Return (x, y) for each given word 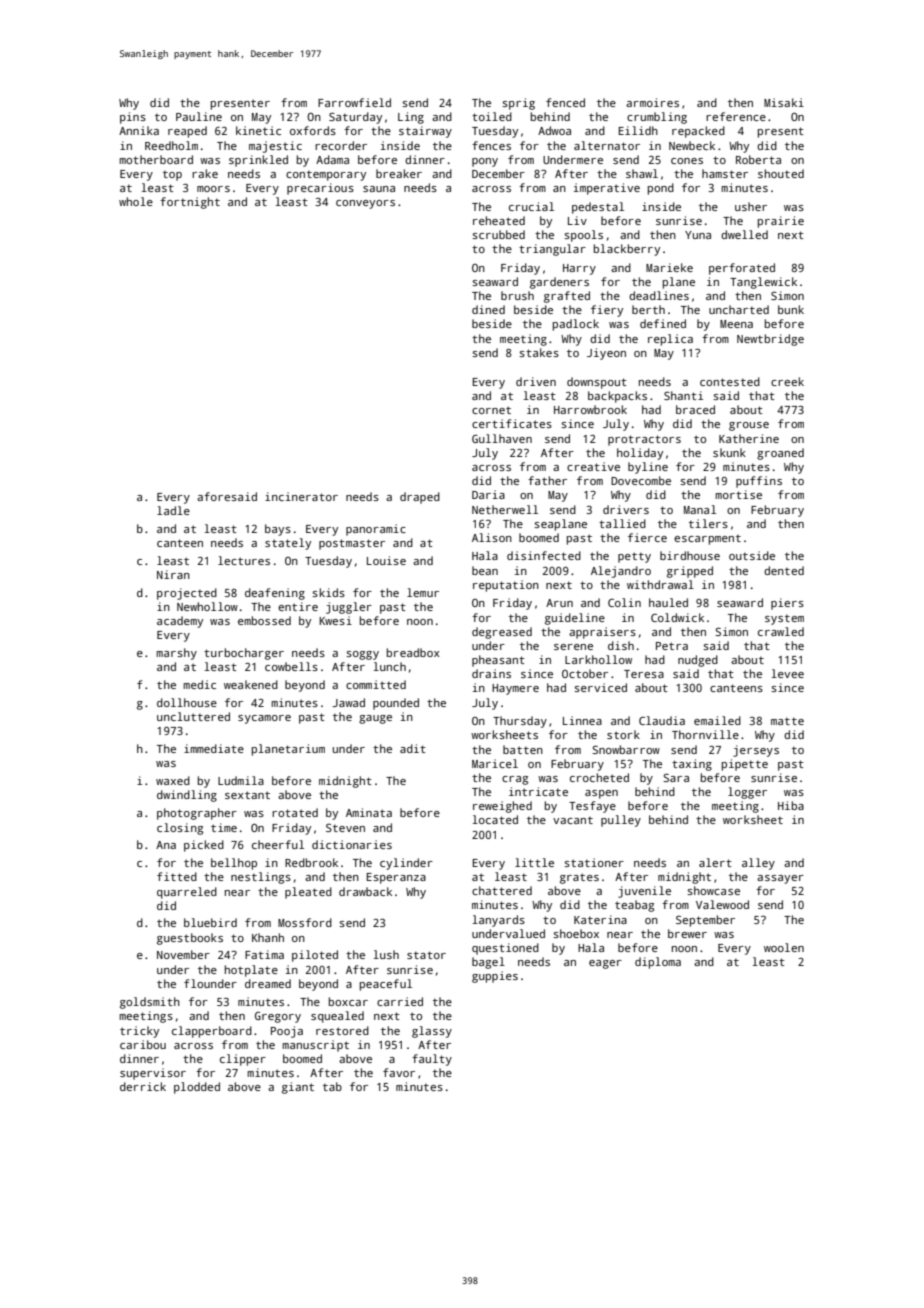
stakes (539, 352)
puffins (759, 482)
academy (180, 622)
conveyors (365, 204)
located (495, 819)
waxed (173, 780)
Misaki (784, 102)
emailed (717, 720)
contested (730, 381)
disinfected (544, 555)
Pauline (199, 116)
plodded (197, 1088)
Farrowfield (354, 102)
